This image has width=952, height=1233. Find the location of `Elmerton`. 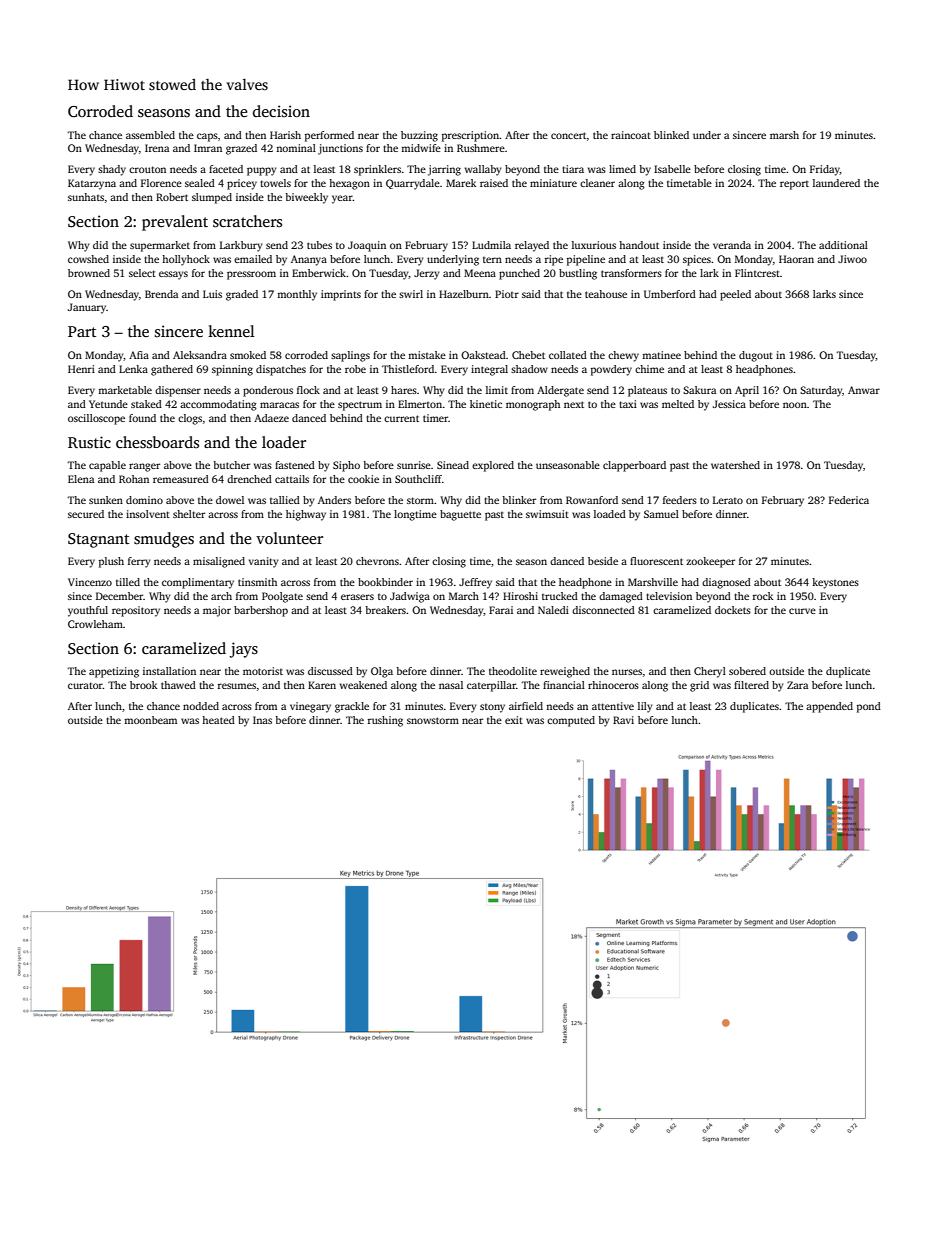

Elmerton is located at coordinates (420, 404).
